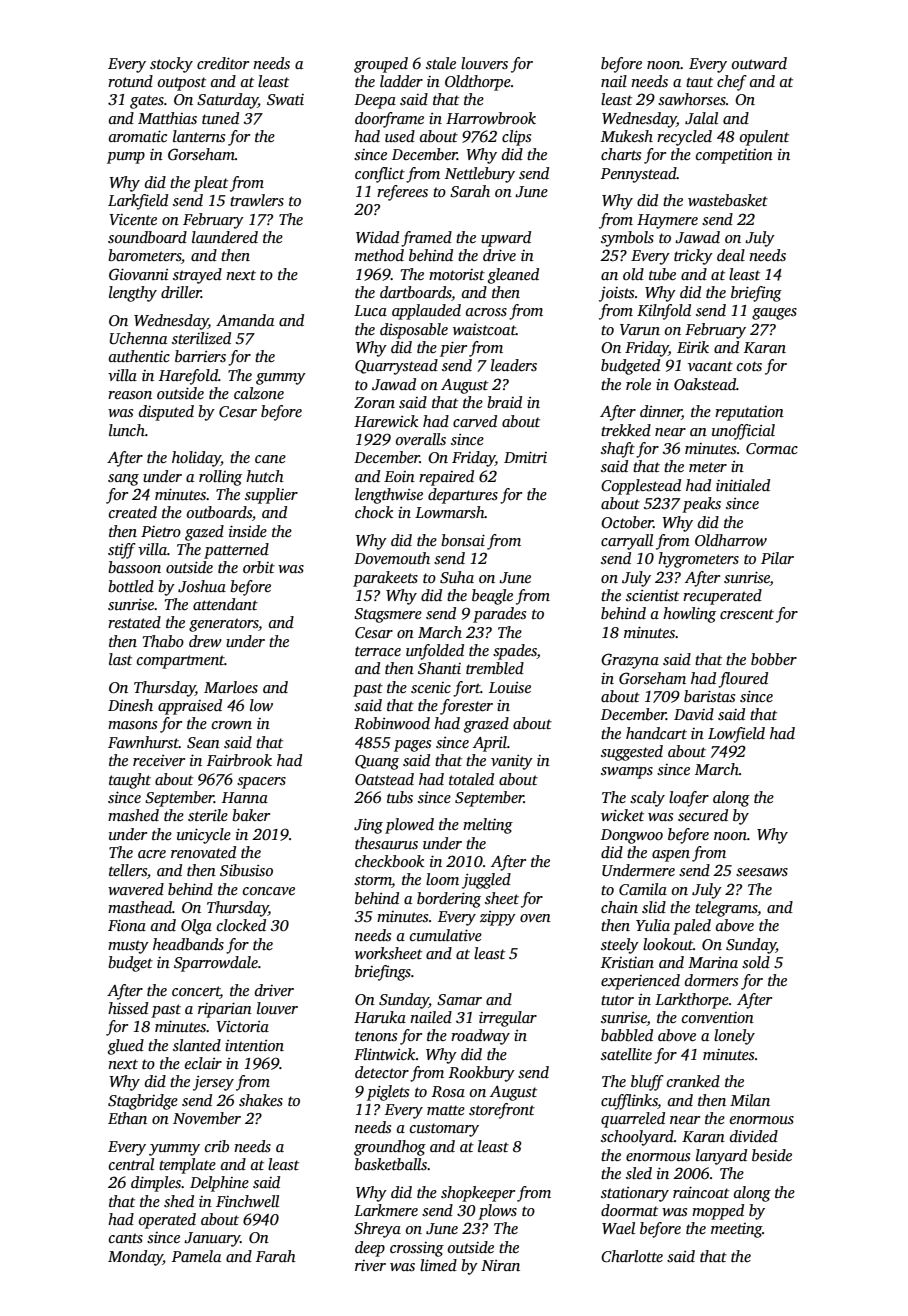  Describe the element at coordinates (257, 200) in the document. I see `trawlers` at that location.
